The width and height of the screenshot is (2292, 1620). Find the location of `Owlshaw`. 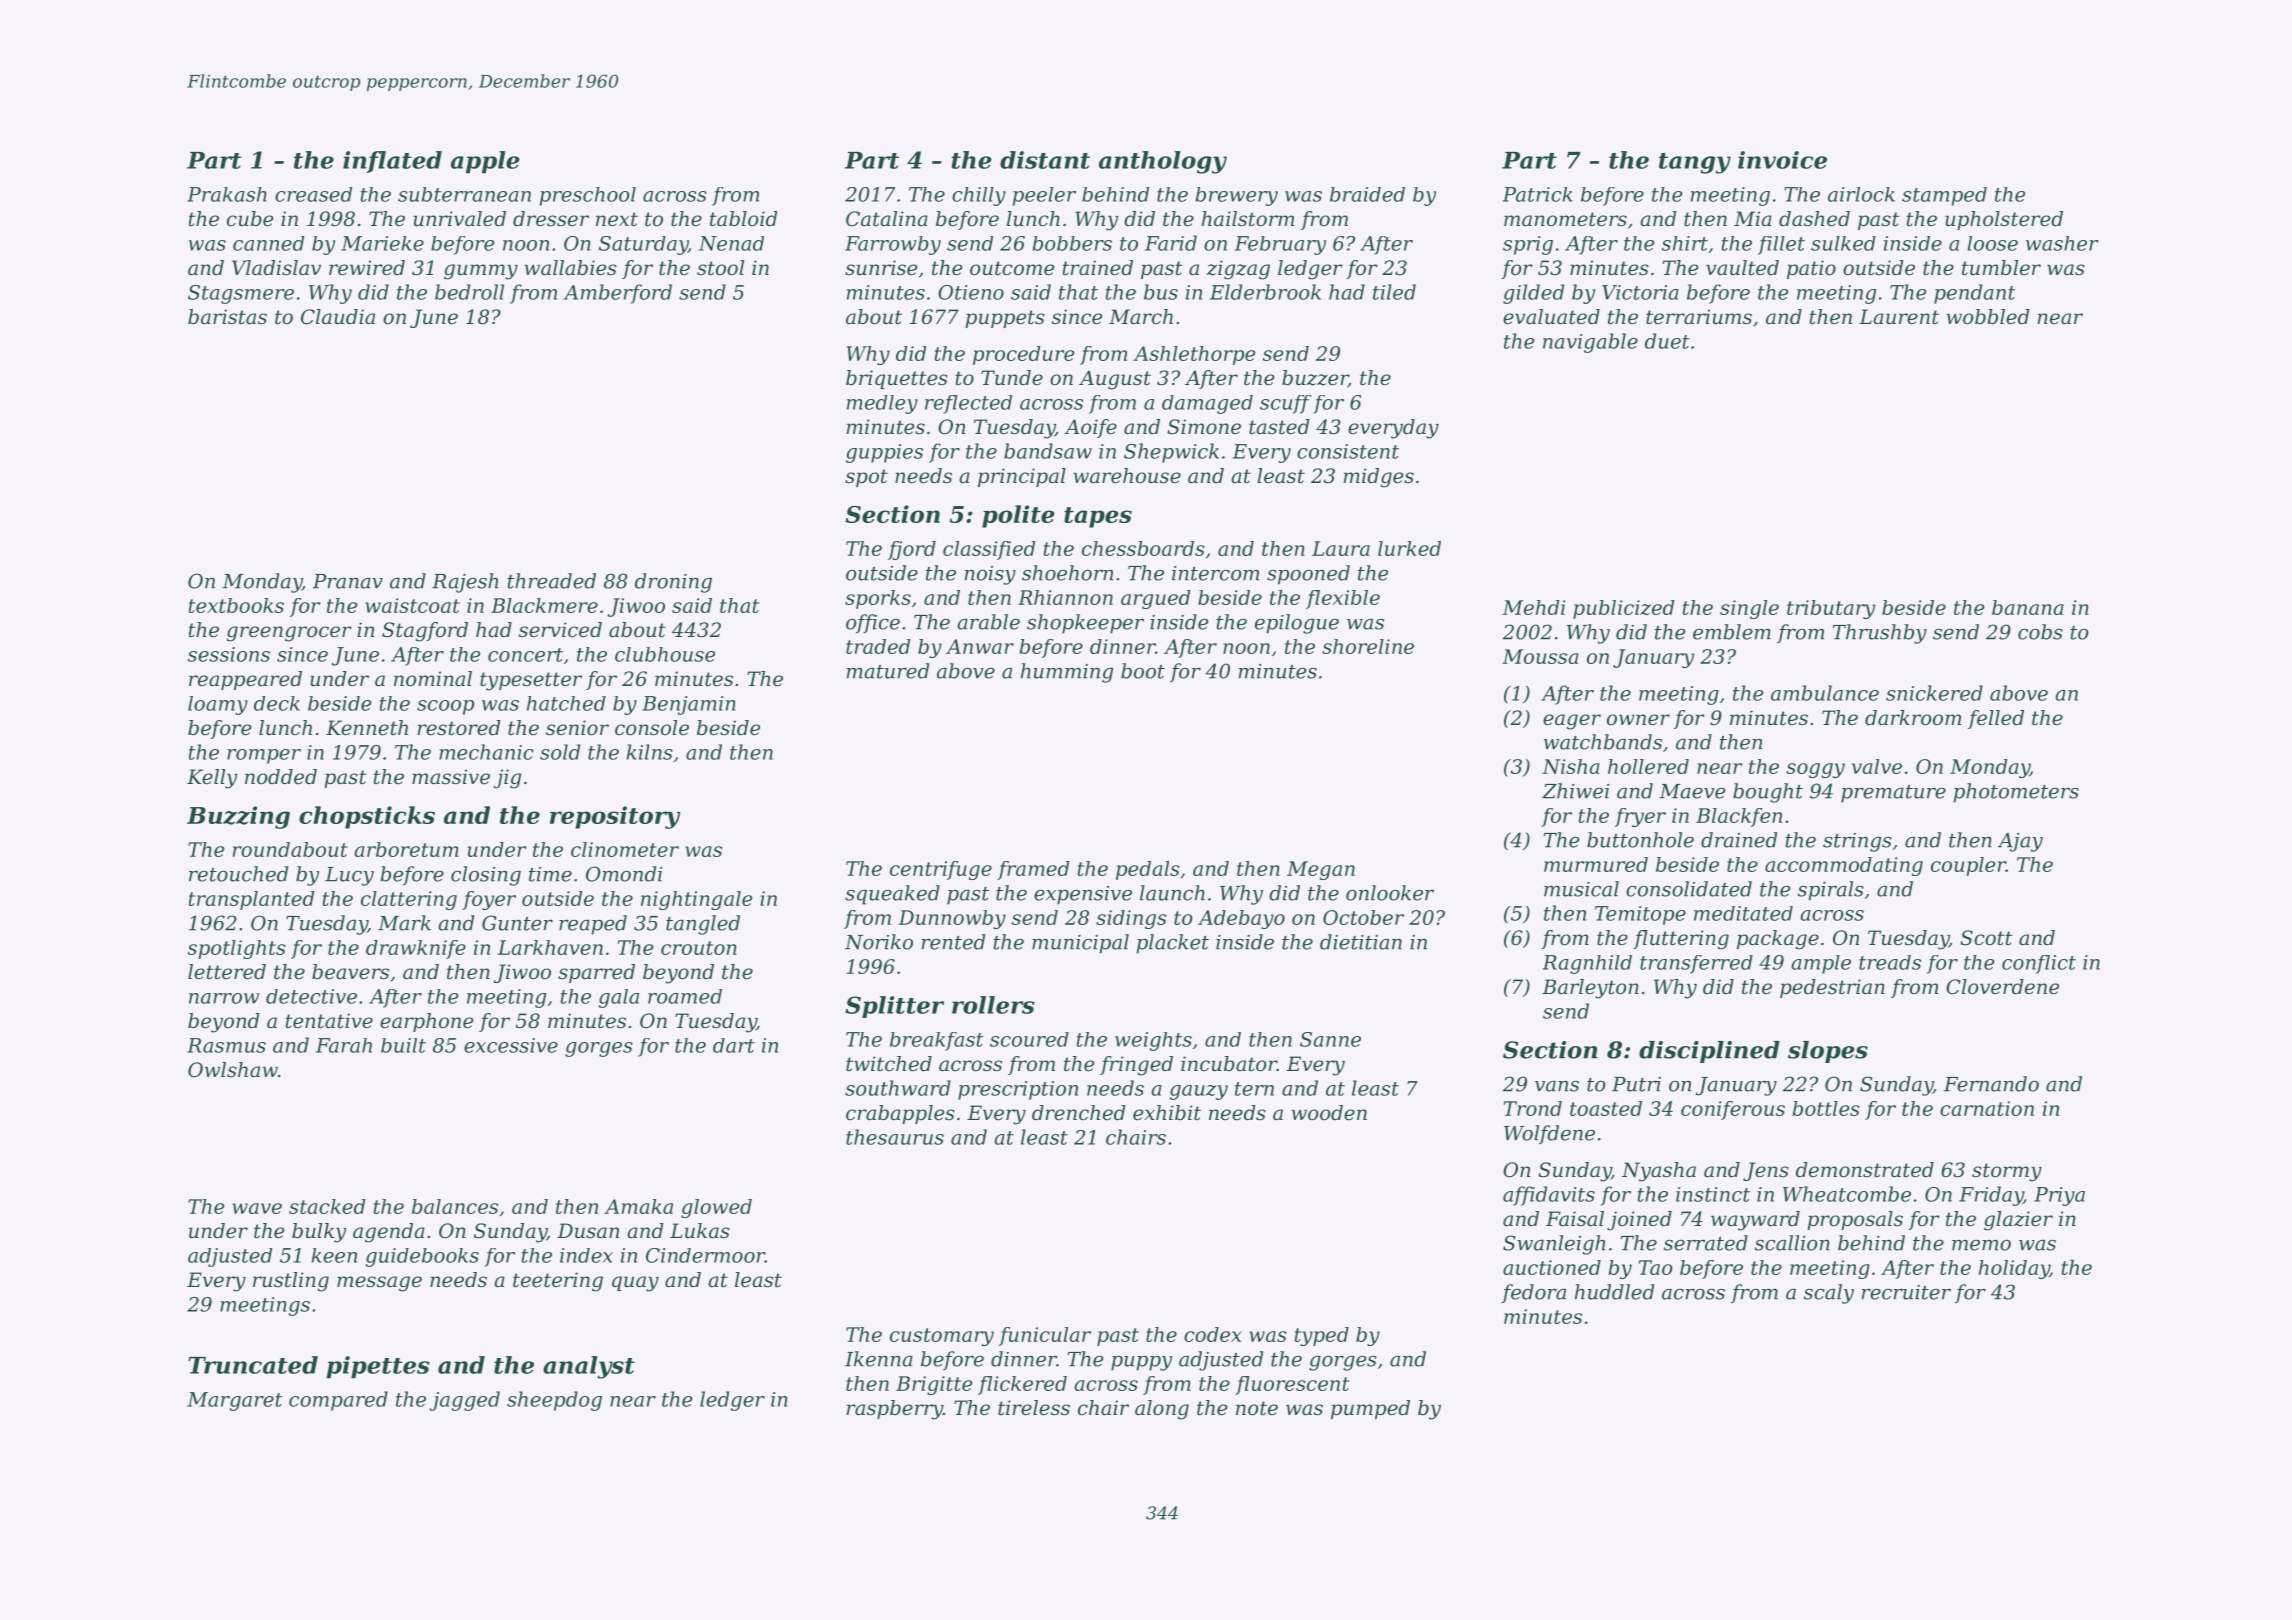

Owlshaw is located at coordinates (233, 1070).
